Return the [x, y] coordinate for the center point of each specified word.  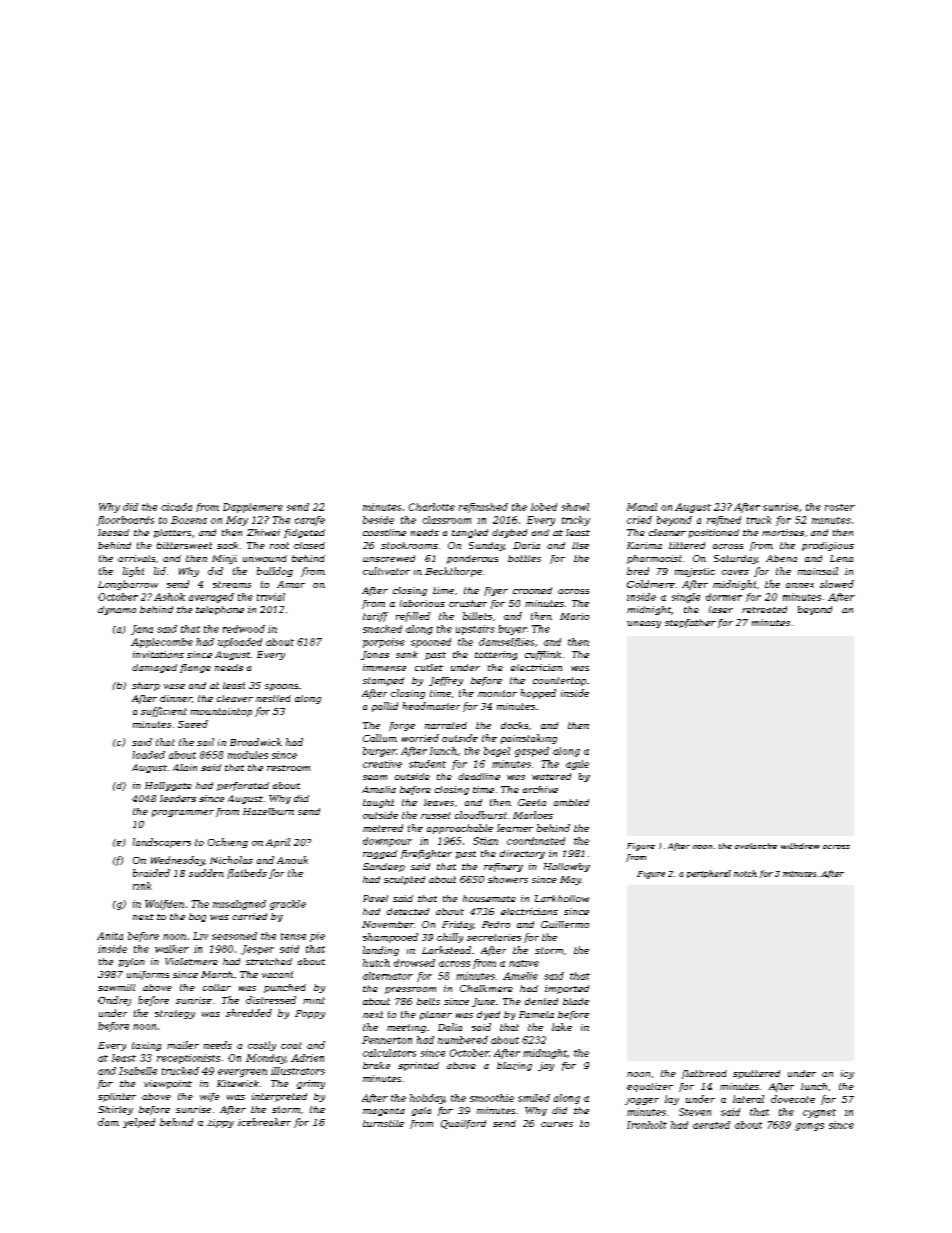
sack [227, 545]
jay [546, 1066]
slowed [837, 584]
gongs [809, 1127]
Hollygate [168, 786]
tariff [375, 617]
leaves [439, 802]
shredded [249, 1013]
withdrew [800, 846]
